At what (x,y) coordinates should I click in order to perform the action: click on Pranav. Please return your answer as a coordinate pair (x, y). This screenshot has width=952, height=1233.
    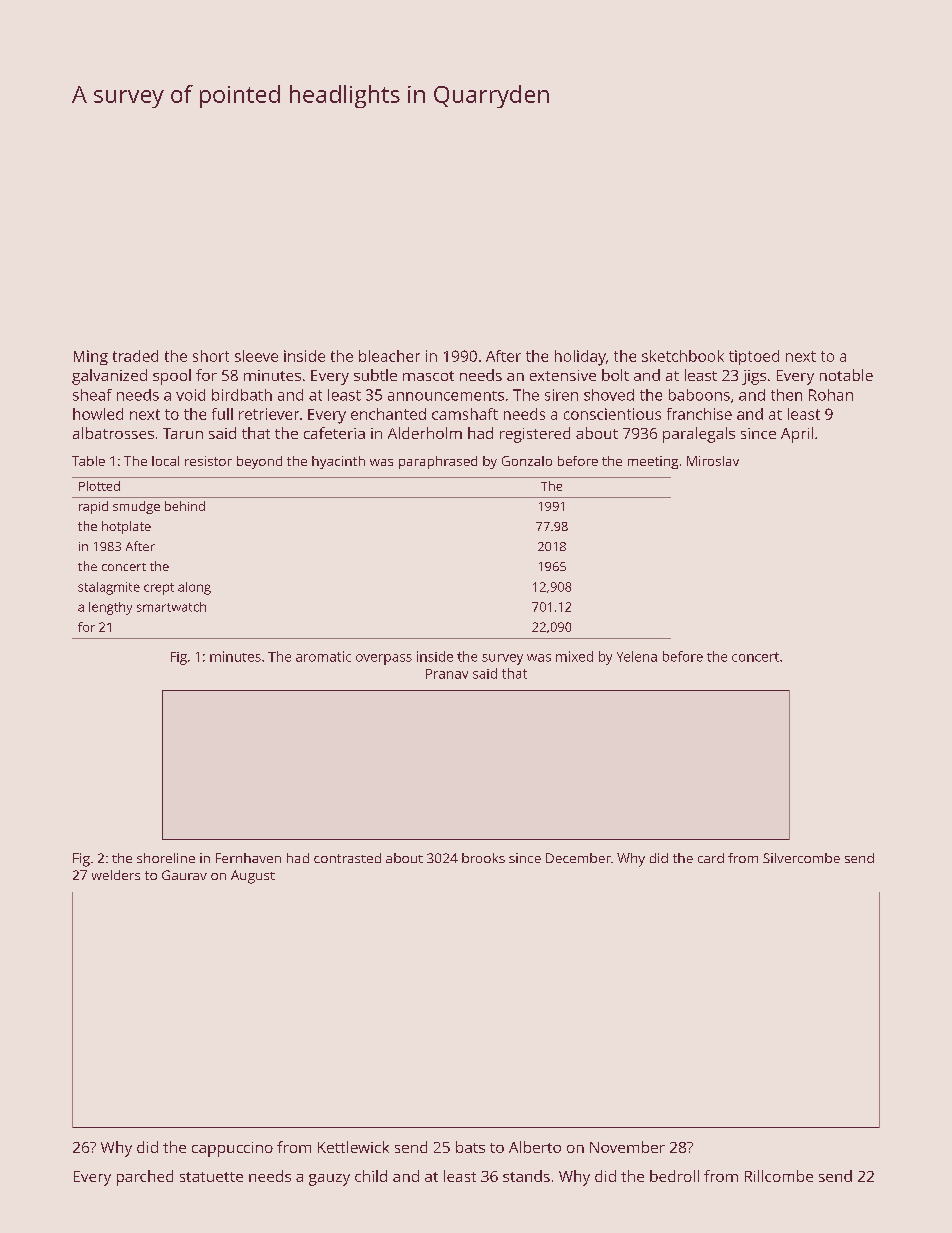
    Looking at the image, I should click on (447, 674).
